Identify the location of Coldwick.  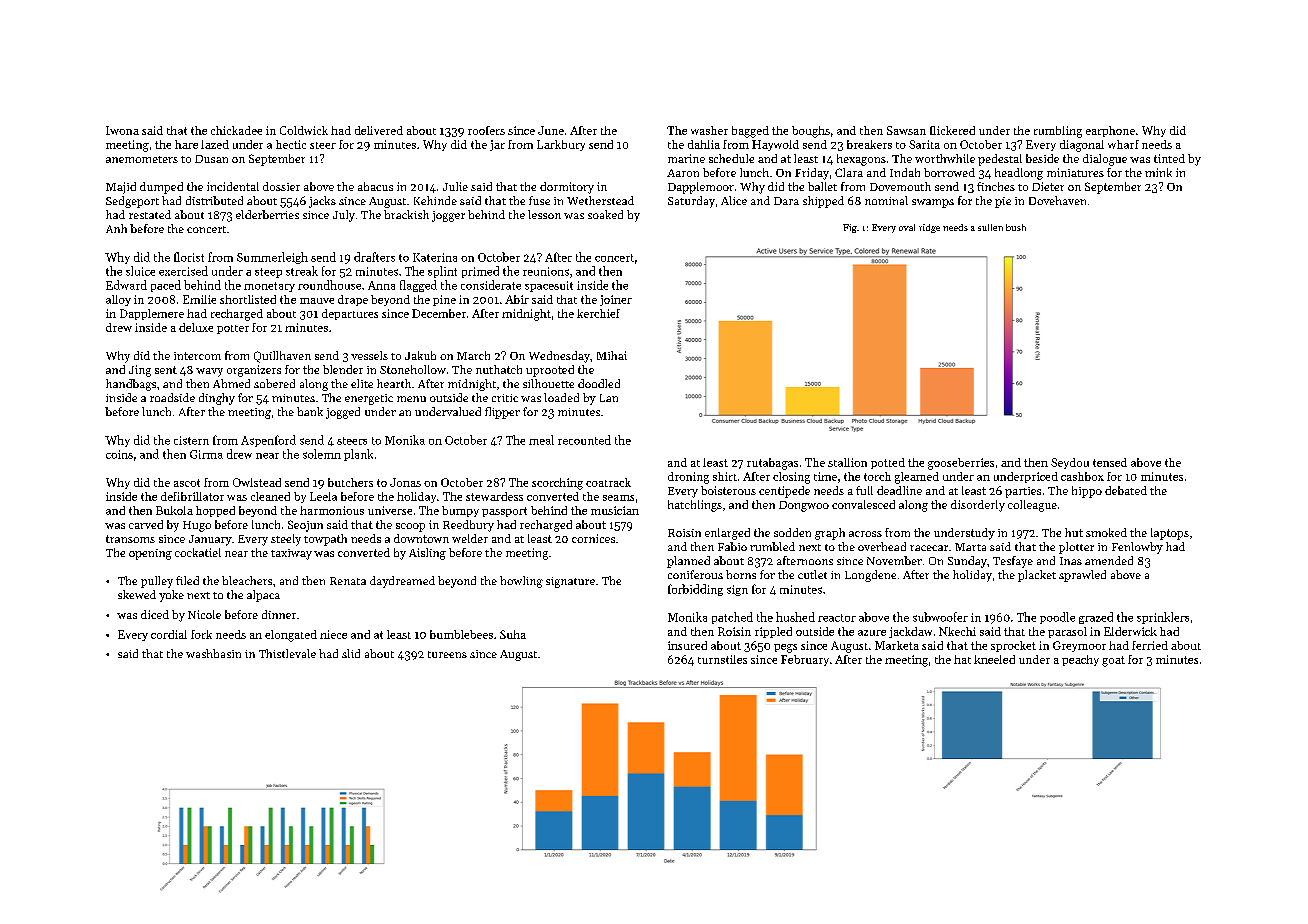
(304, 130).
